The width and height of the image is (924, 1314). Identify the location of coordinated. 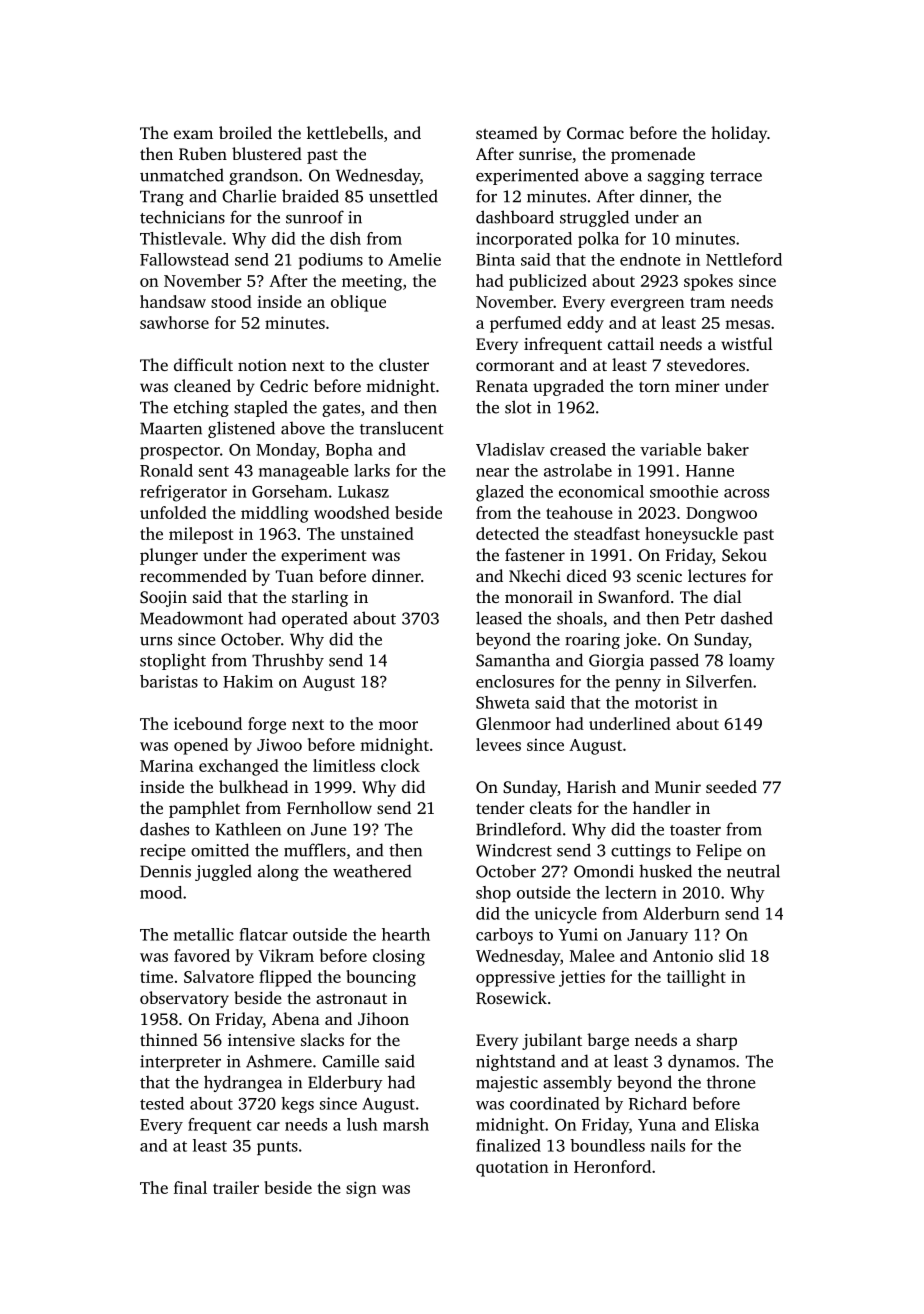
(554, 1103).
